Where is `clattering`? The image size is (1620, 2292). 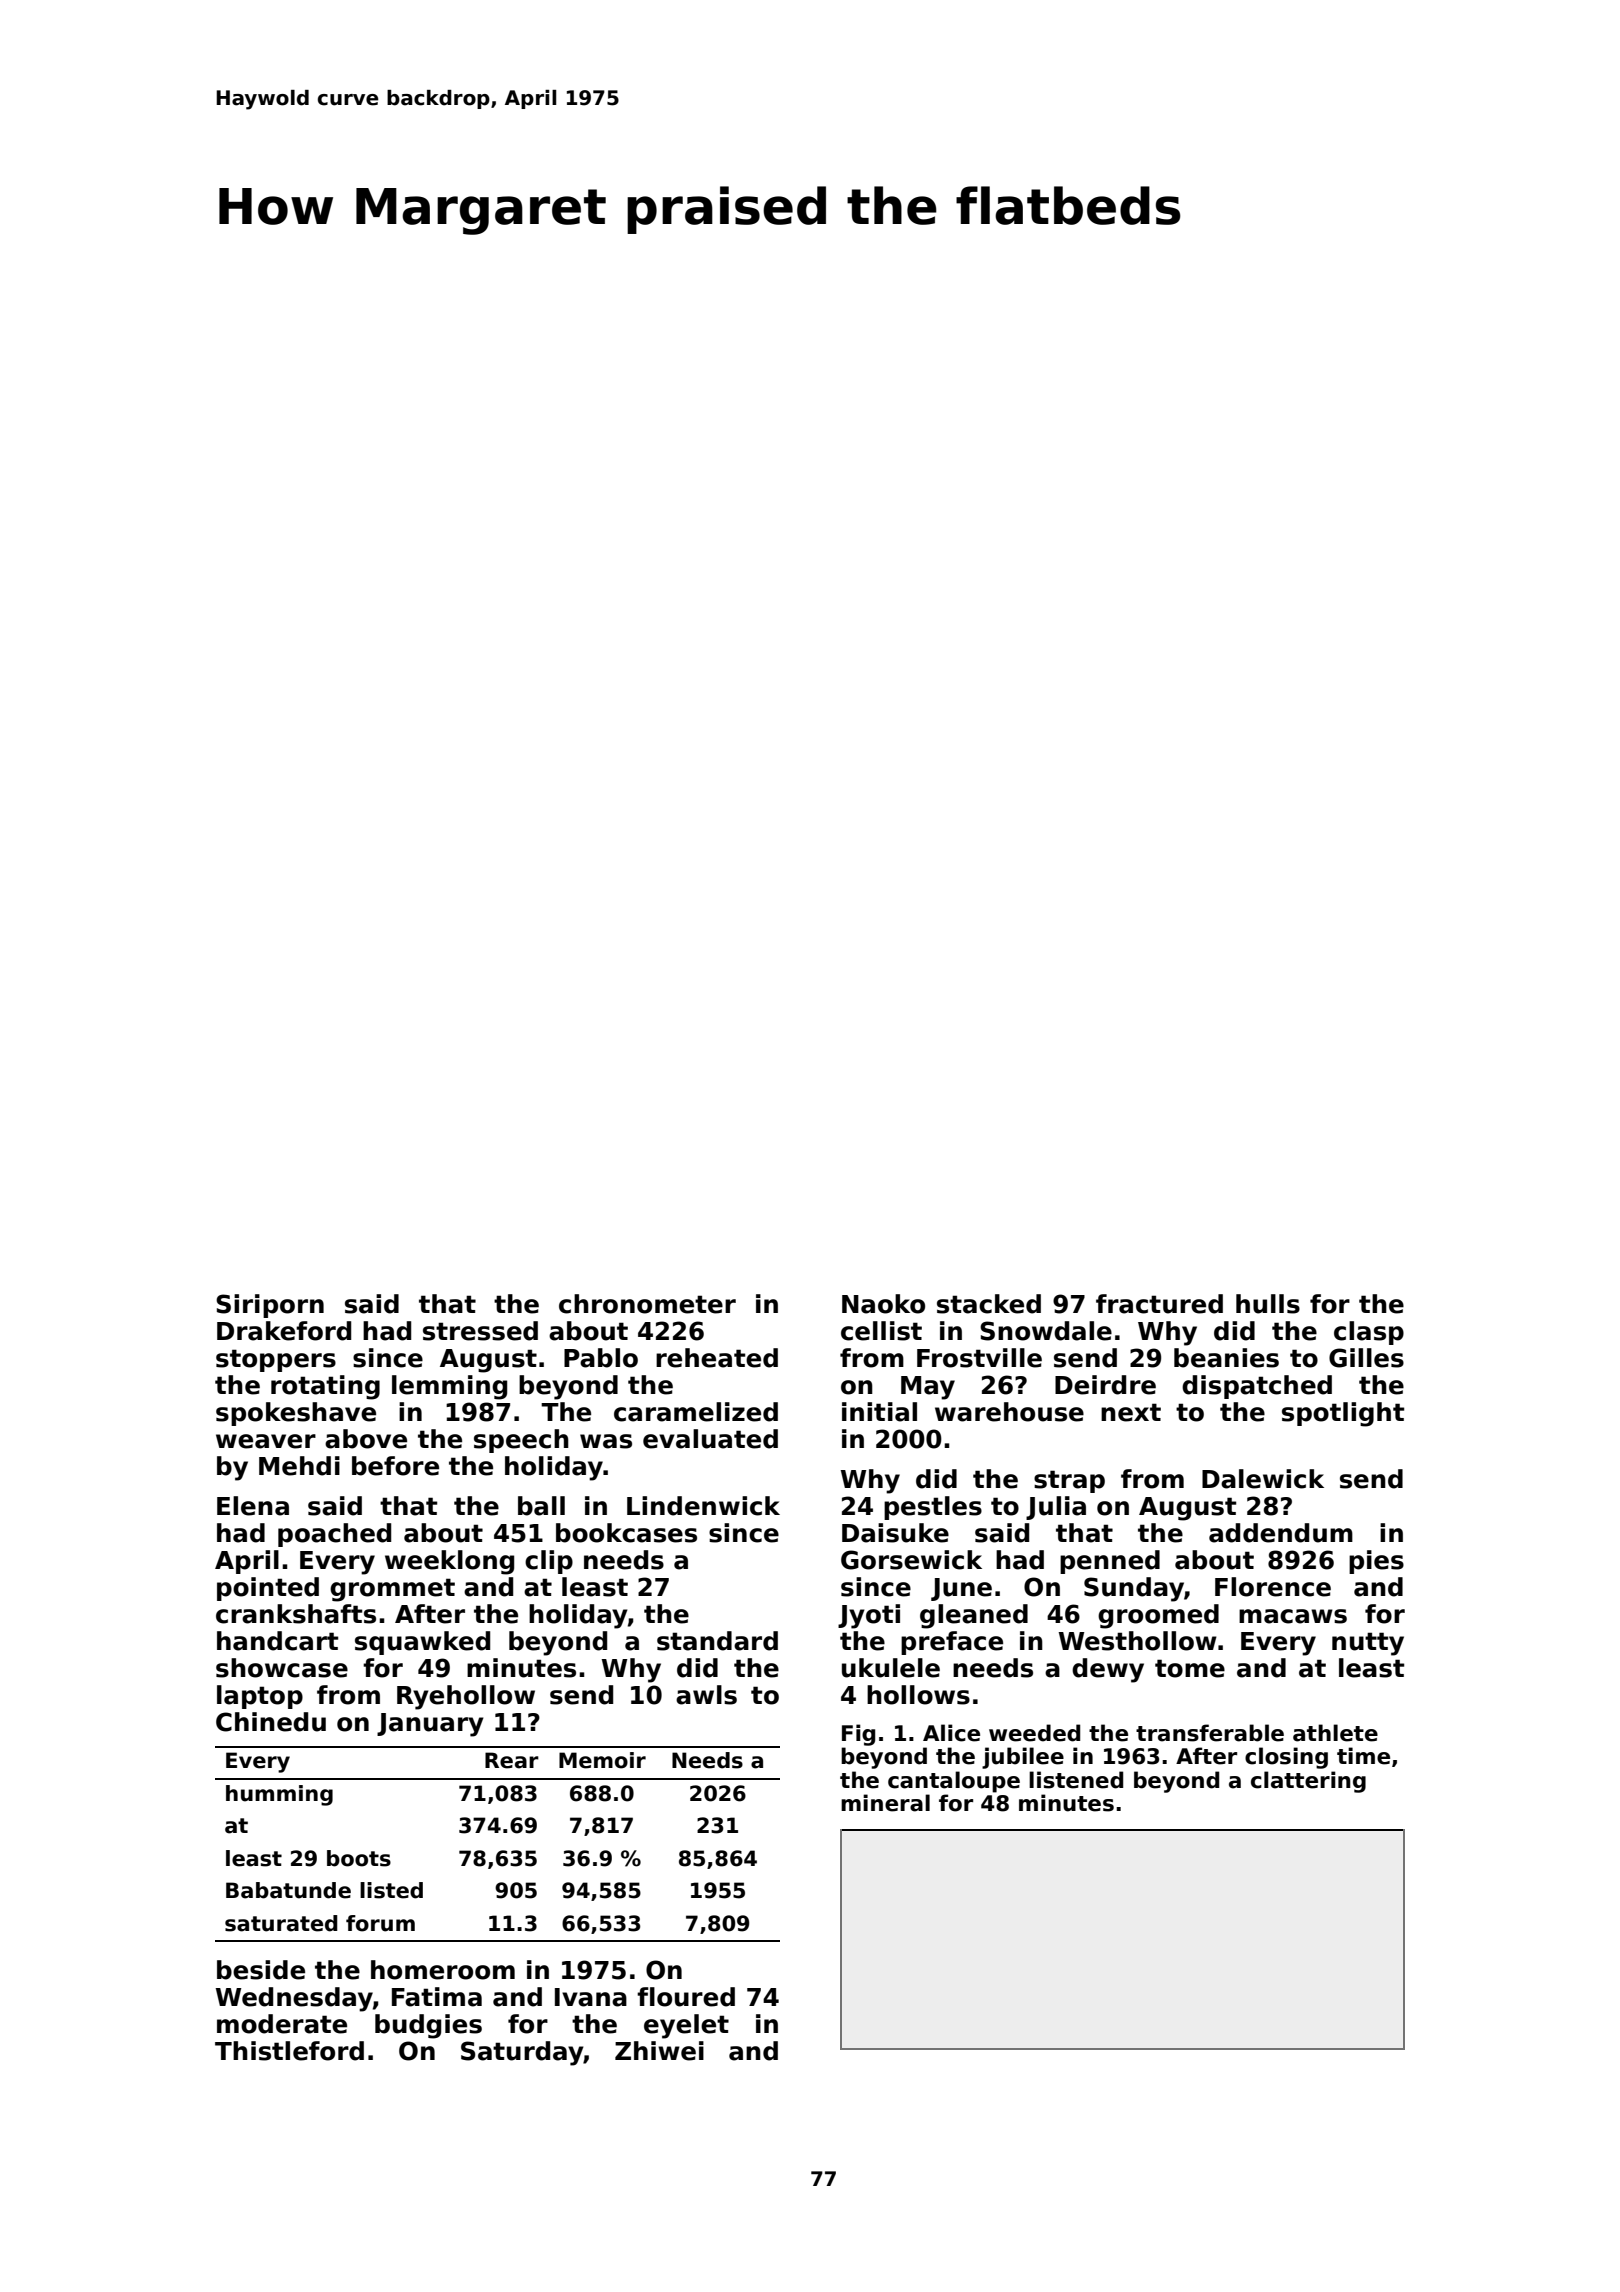 clattering is located at coordinates (1308, 1782).
